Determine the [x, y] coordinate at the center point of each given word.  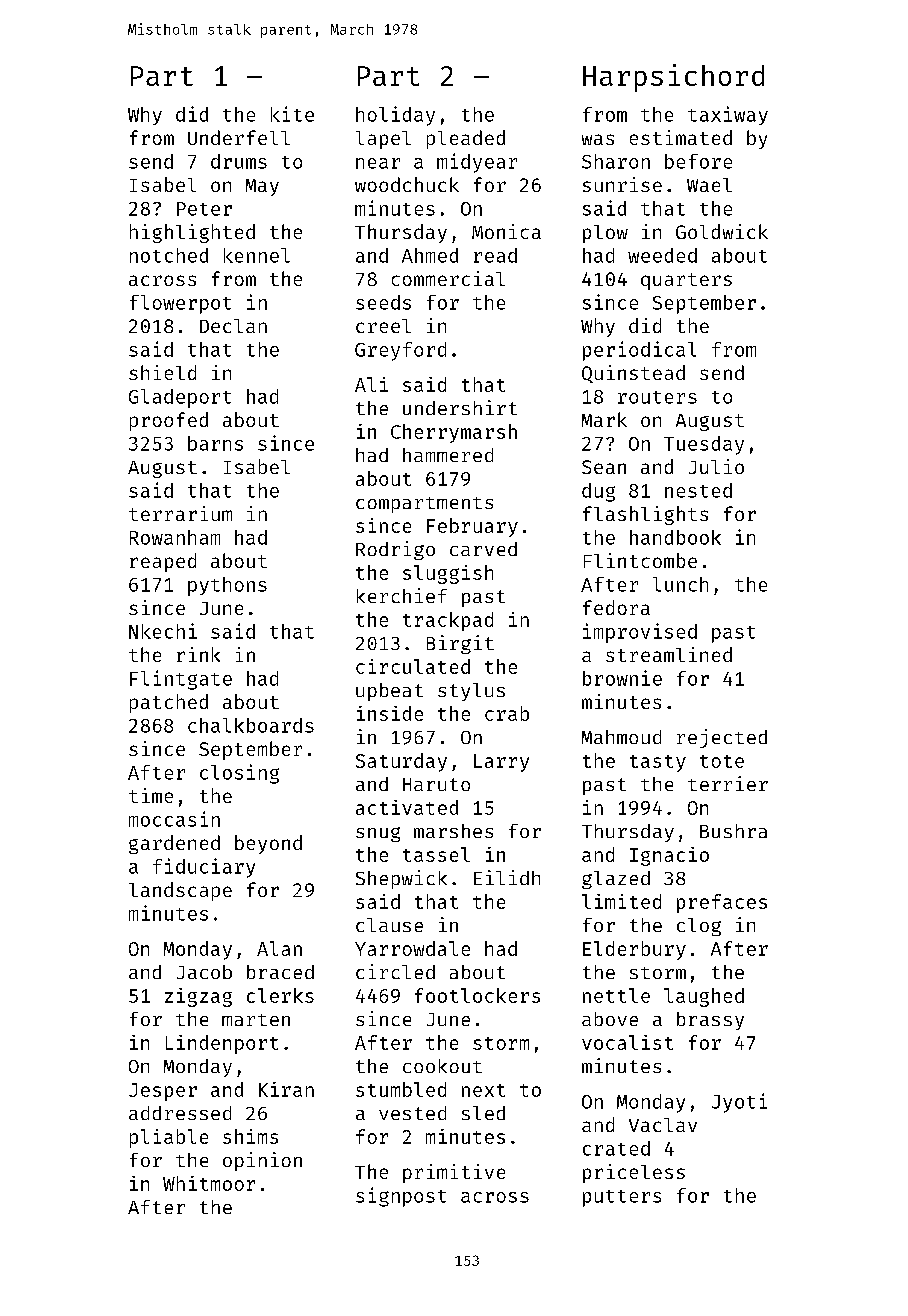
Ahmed [430, 255]
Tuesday [704, 445]
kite [292, 114]
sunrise [622, 184]
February [472, 527]
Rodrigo [395, 550]
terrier [728, 783]
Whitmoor [209, 1183]
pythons [227, 586]
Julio [716, 466]
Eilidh [507, 877]
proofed [169, 421]
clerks [280, 995]
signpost [401, 1197]
